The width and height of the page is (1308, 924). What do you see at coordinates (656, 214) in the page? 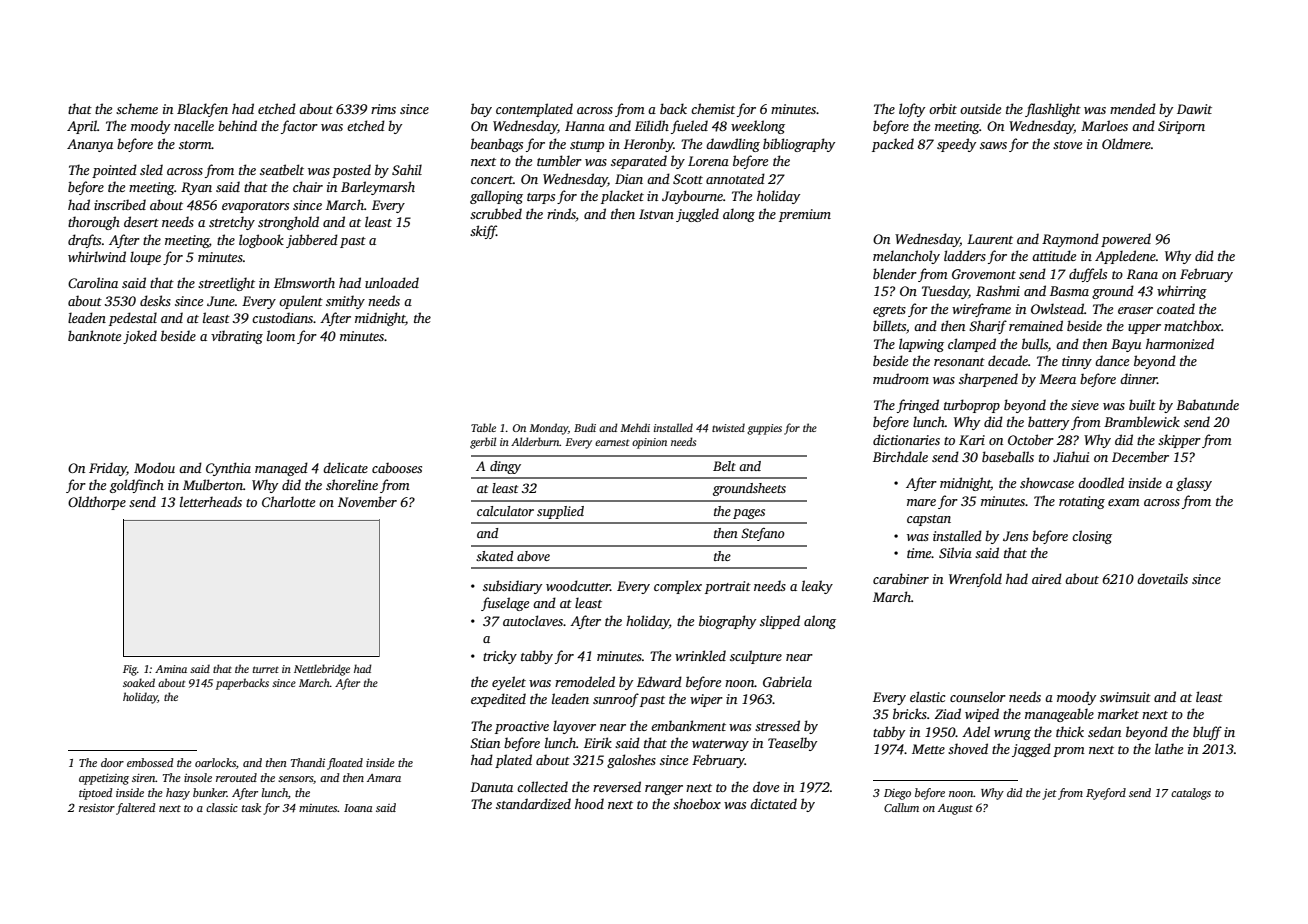
I see `Istvan` at bounding box center [656, 214].
